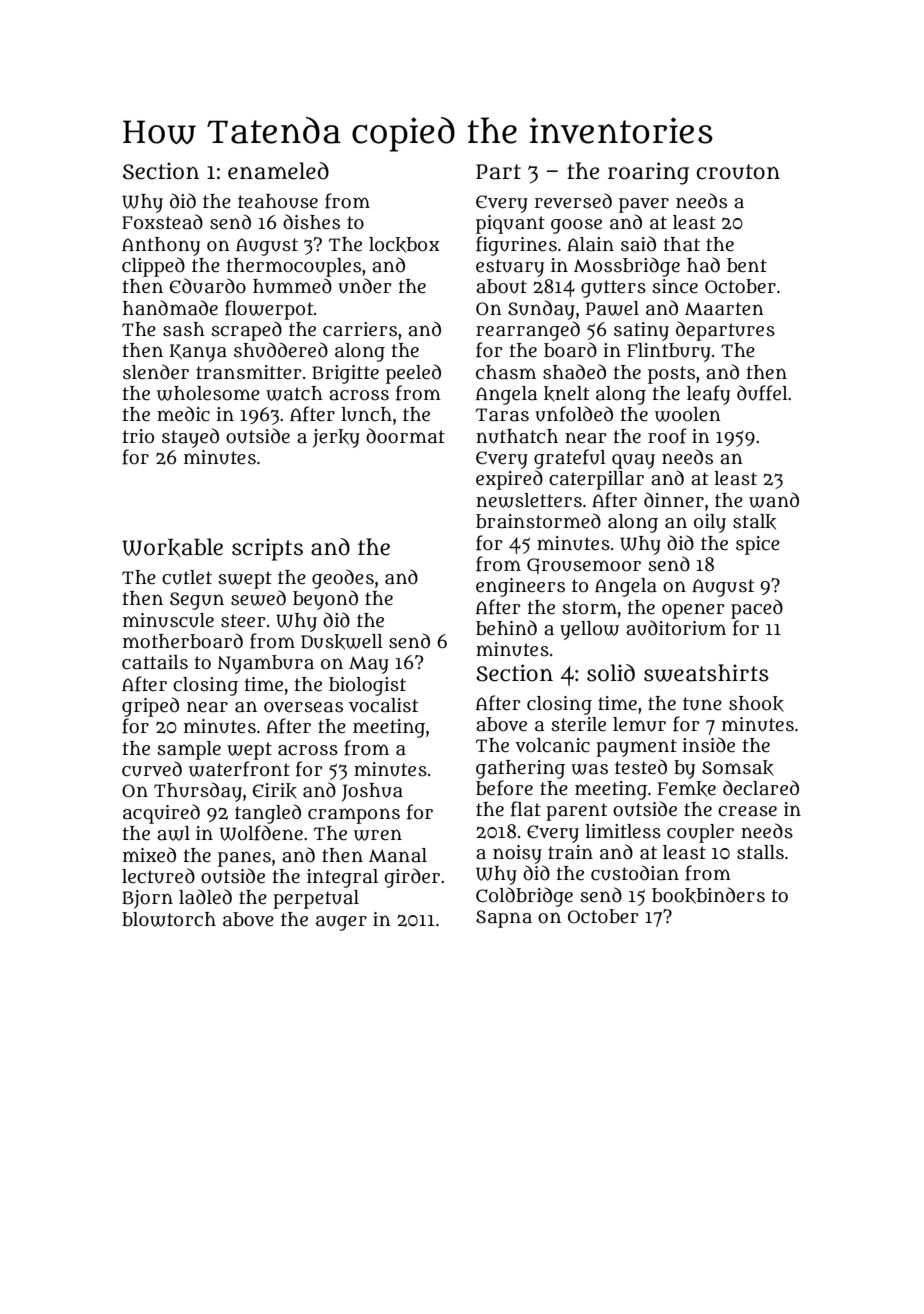 This image has height=1314, width=924. What do you see at coordinates (688, 414) in the image?
I see `woolen` at bounding box center [688, 414].
